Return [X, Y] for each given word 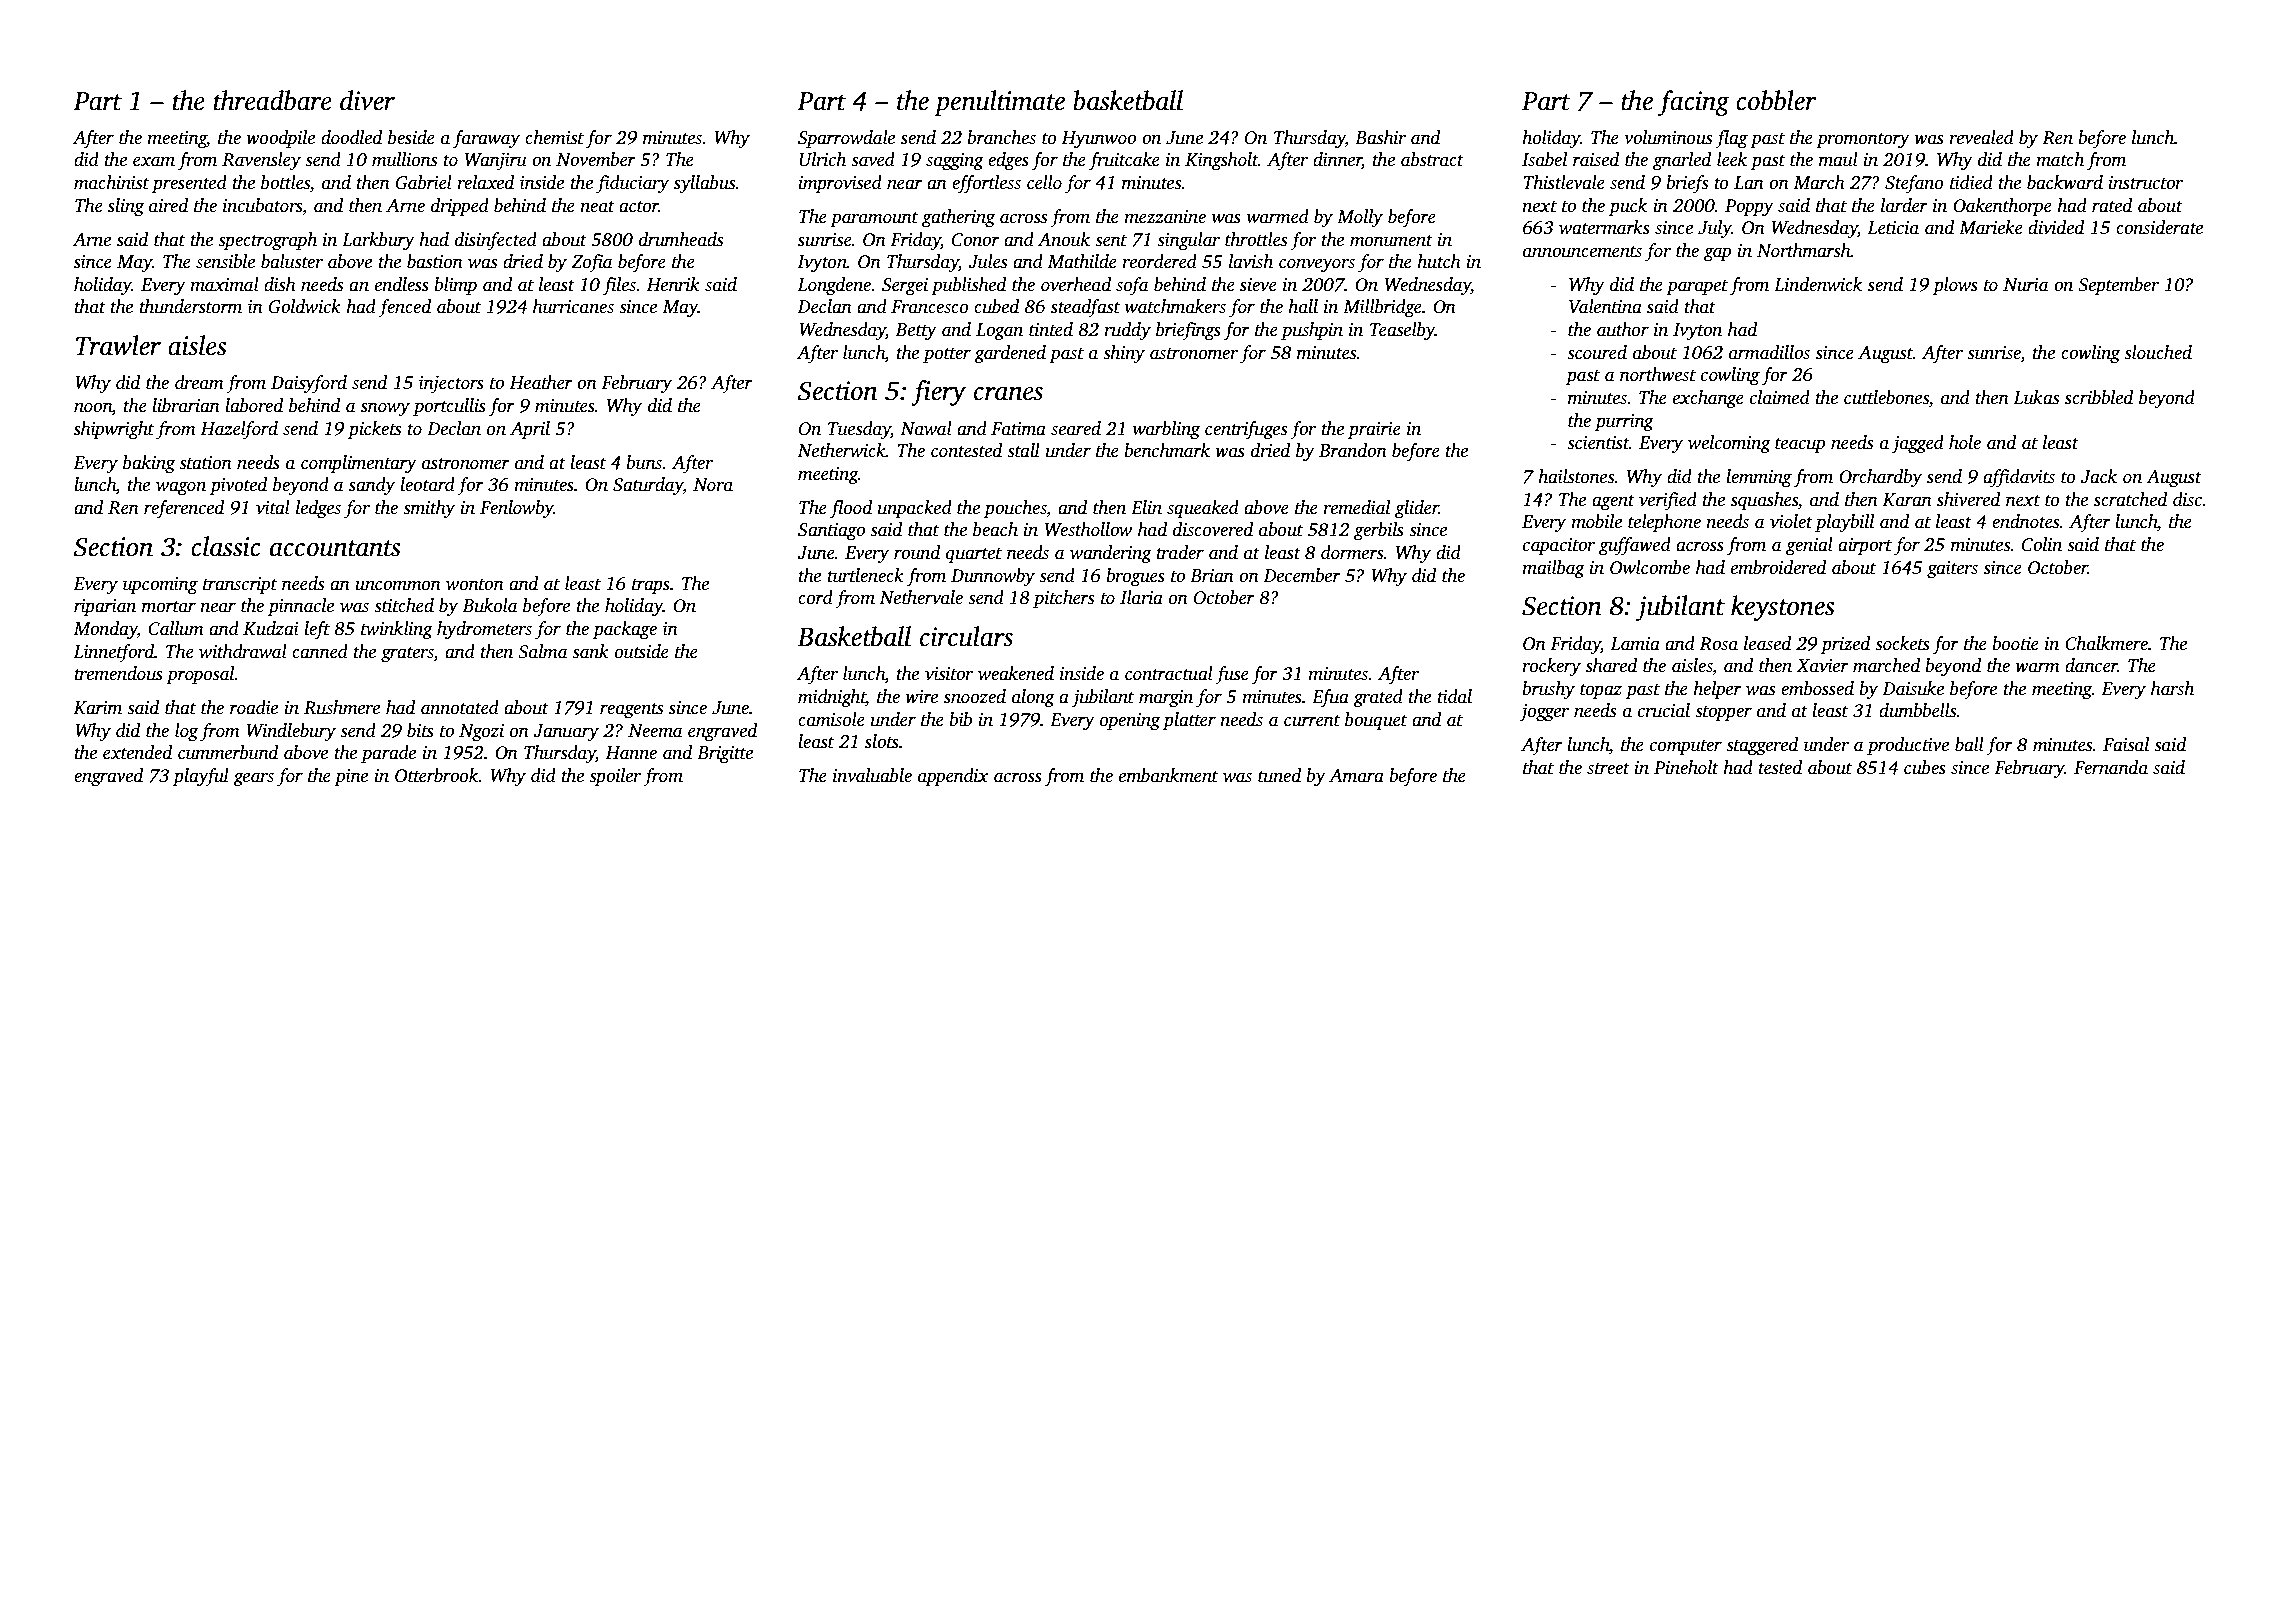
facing [1693, 103]
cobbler [1776, 100]
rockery [1551, 667]
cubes [1925, 767]
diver [367, 100]
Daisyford [309, 384]
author [1623, 329]
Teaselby [1402, 331]
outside [642, 651]
